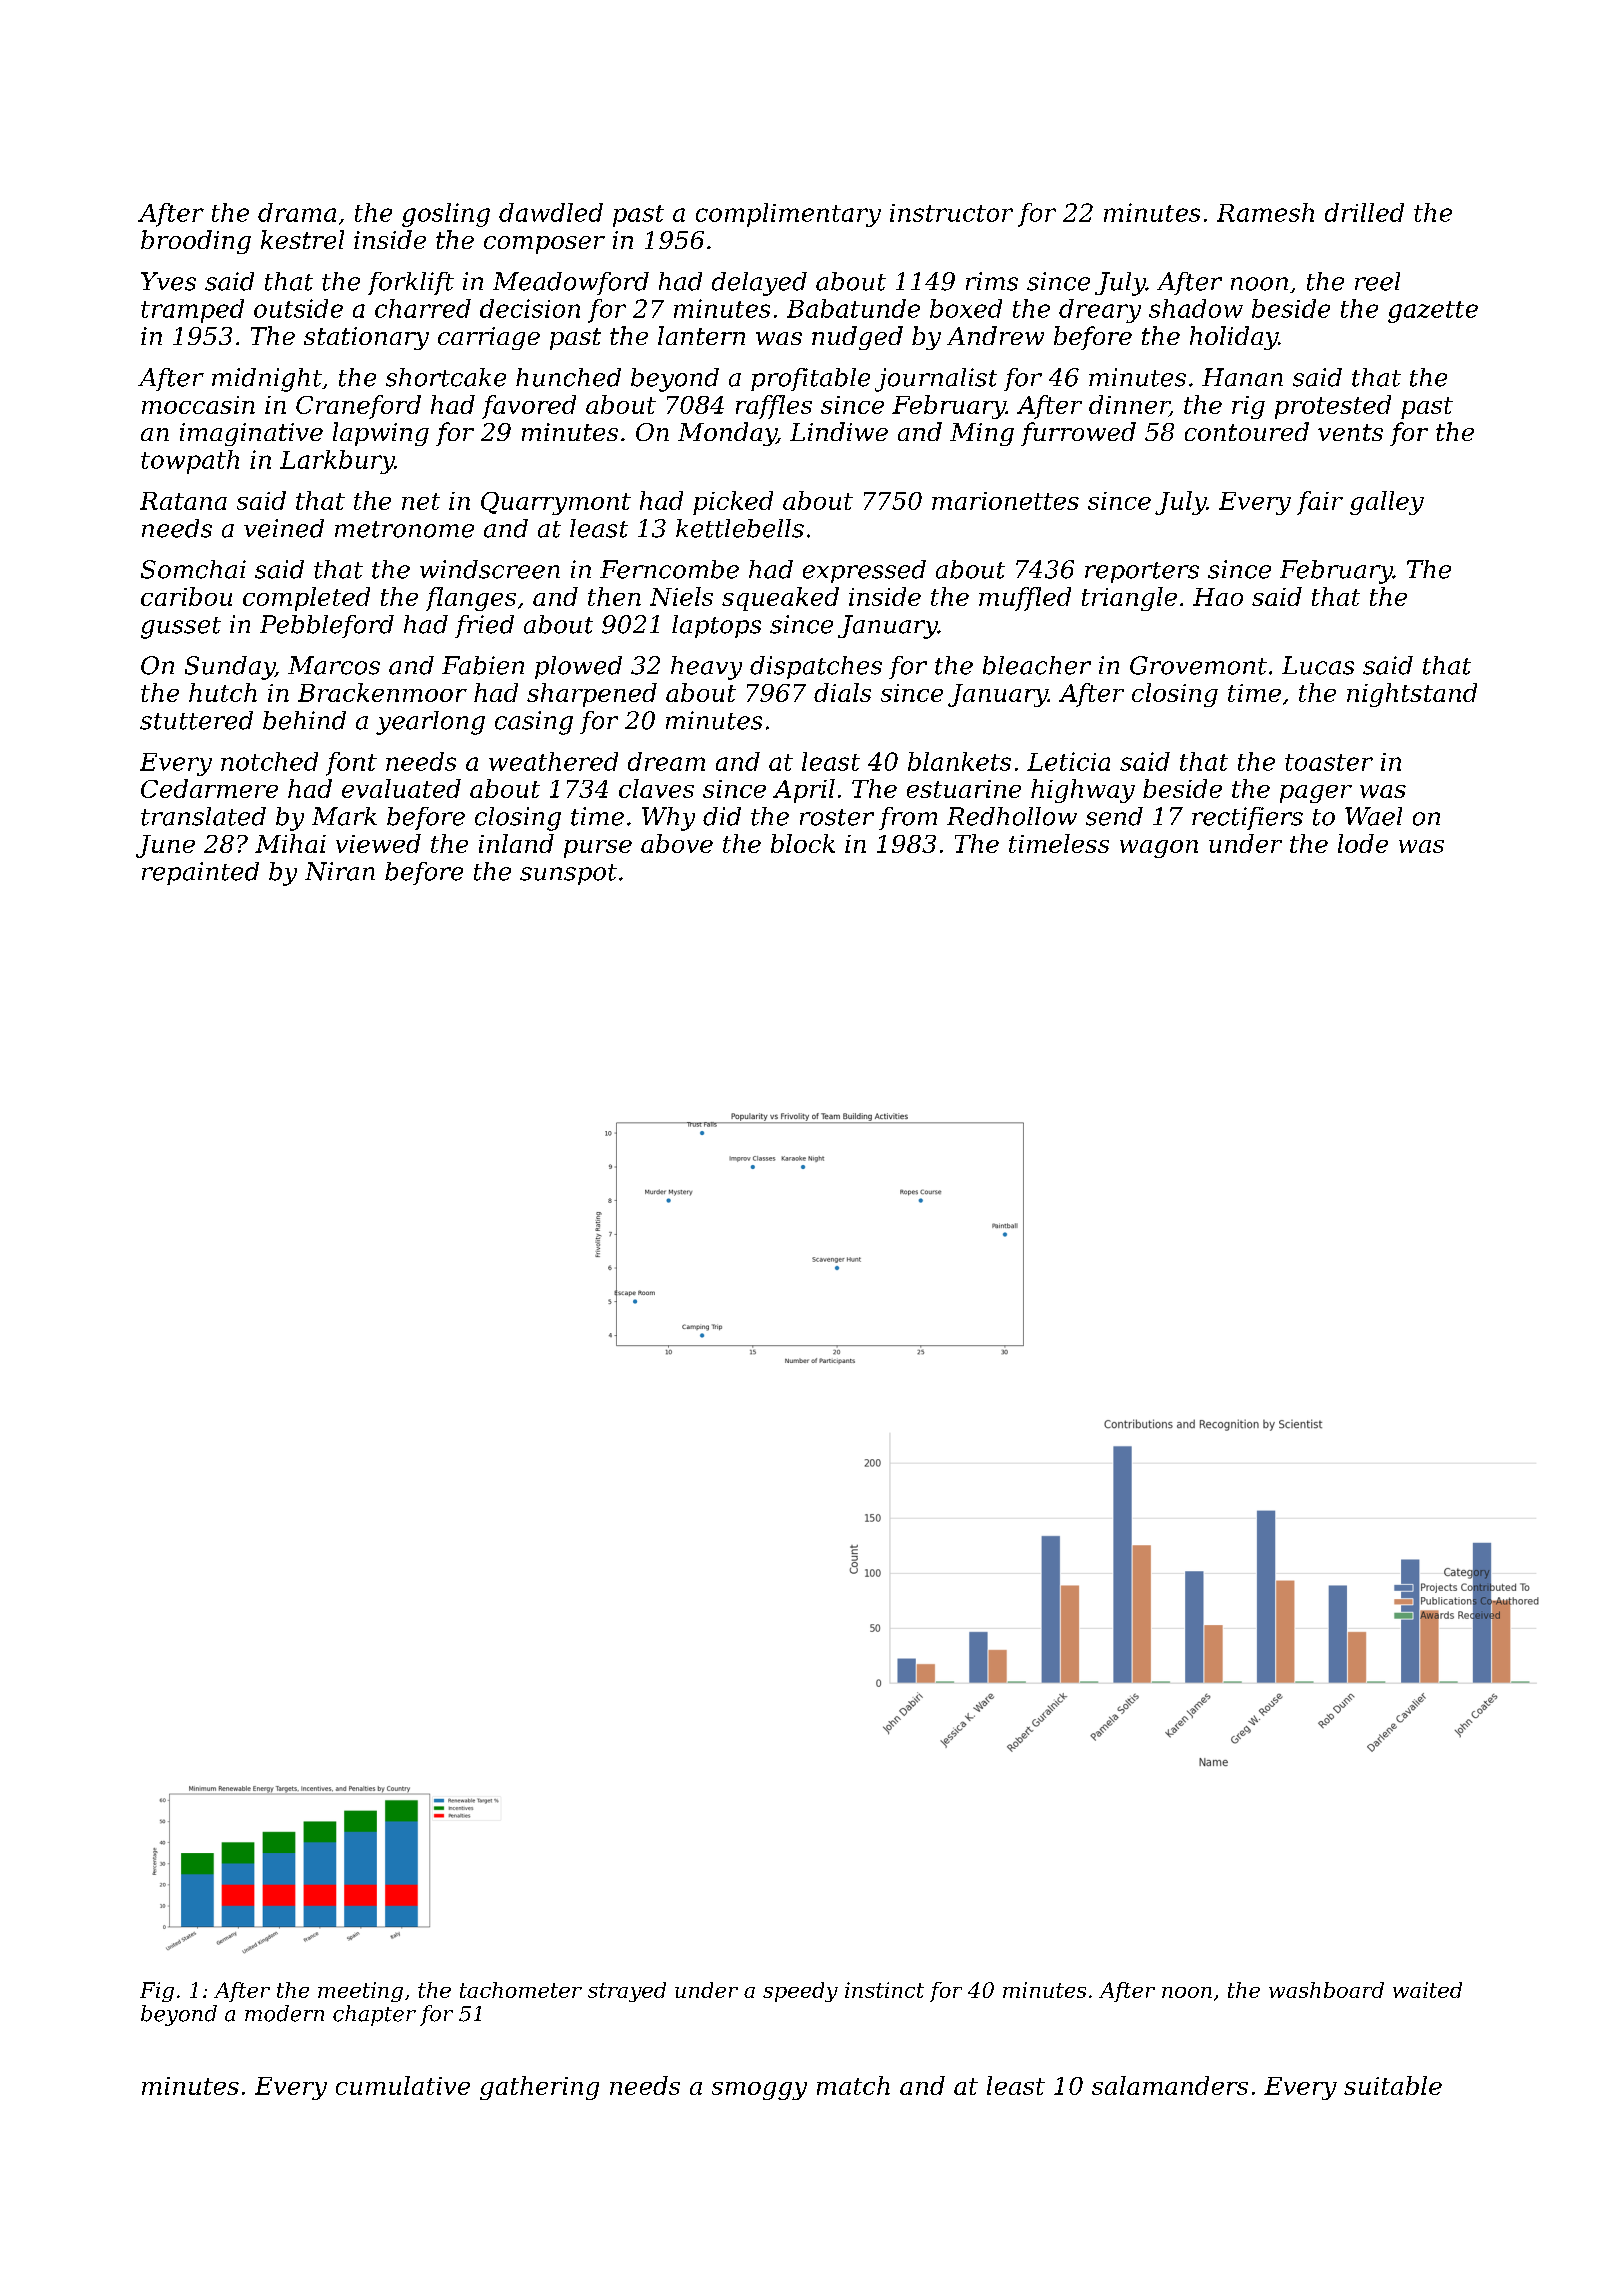 Image resolution: width=1620 pixels, height=2292 pixels. What do you see at coordinates (853, 2085) in the page?
I see `match` at bounding box center [853, 2085].
